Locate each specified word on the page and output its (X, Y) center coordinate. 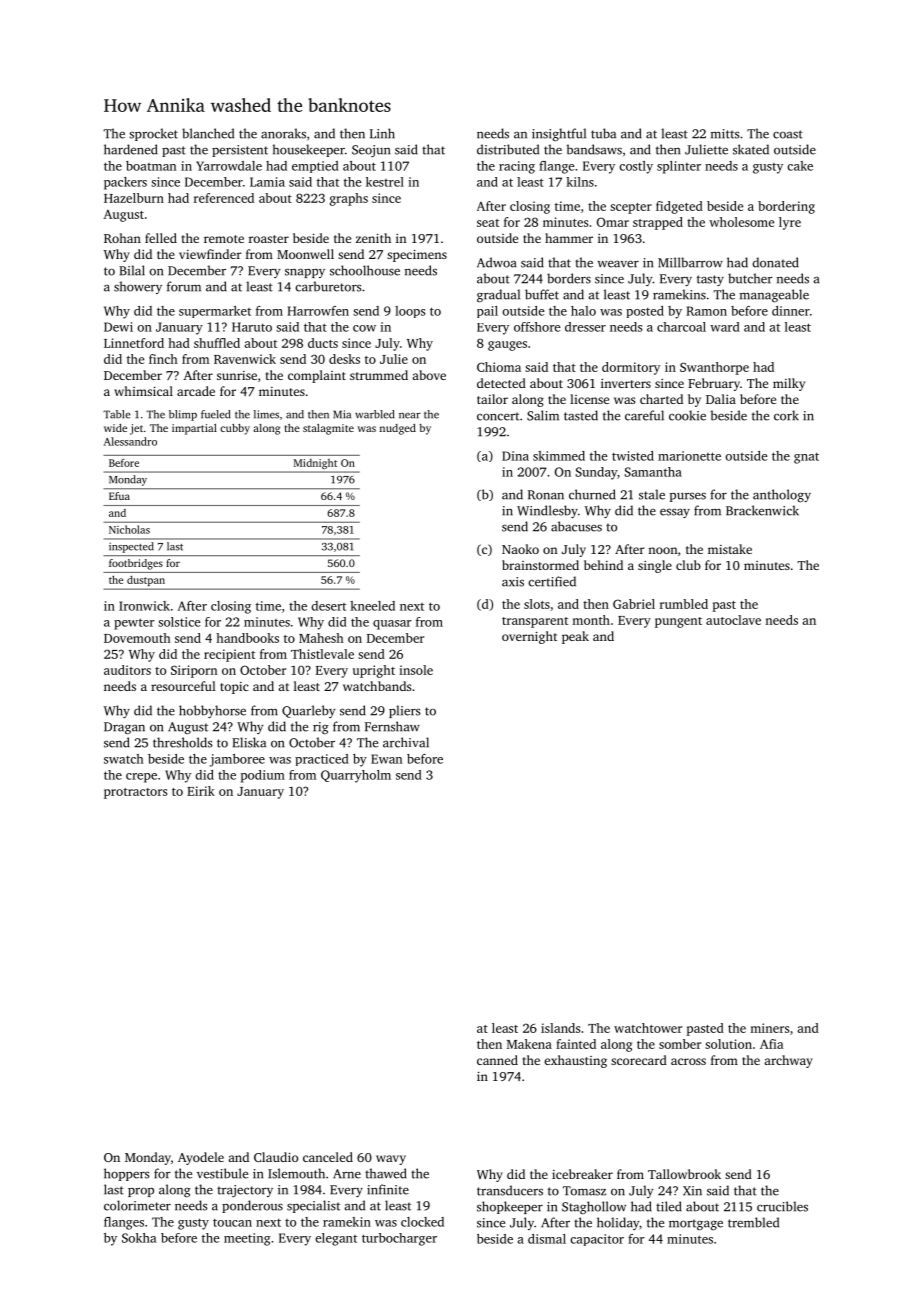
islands (560, 1028)
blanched (208, 133)
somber (680, 1044)
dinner (791, 311)
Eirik (201, 791)
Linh (382, 133)
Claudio (276, 1157)
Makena (529, 1044)
